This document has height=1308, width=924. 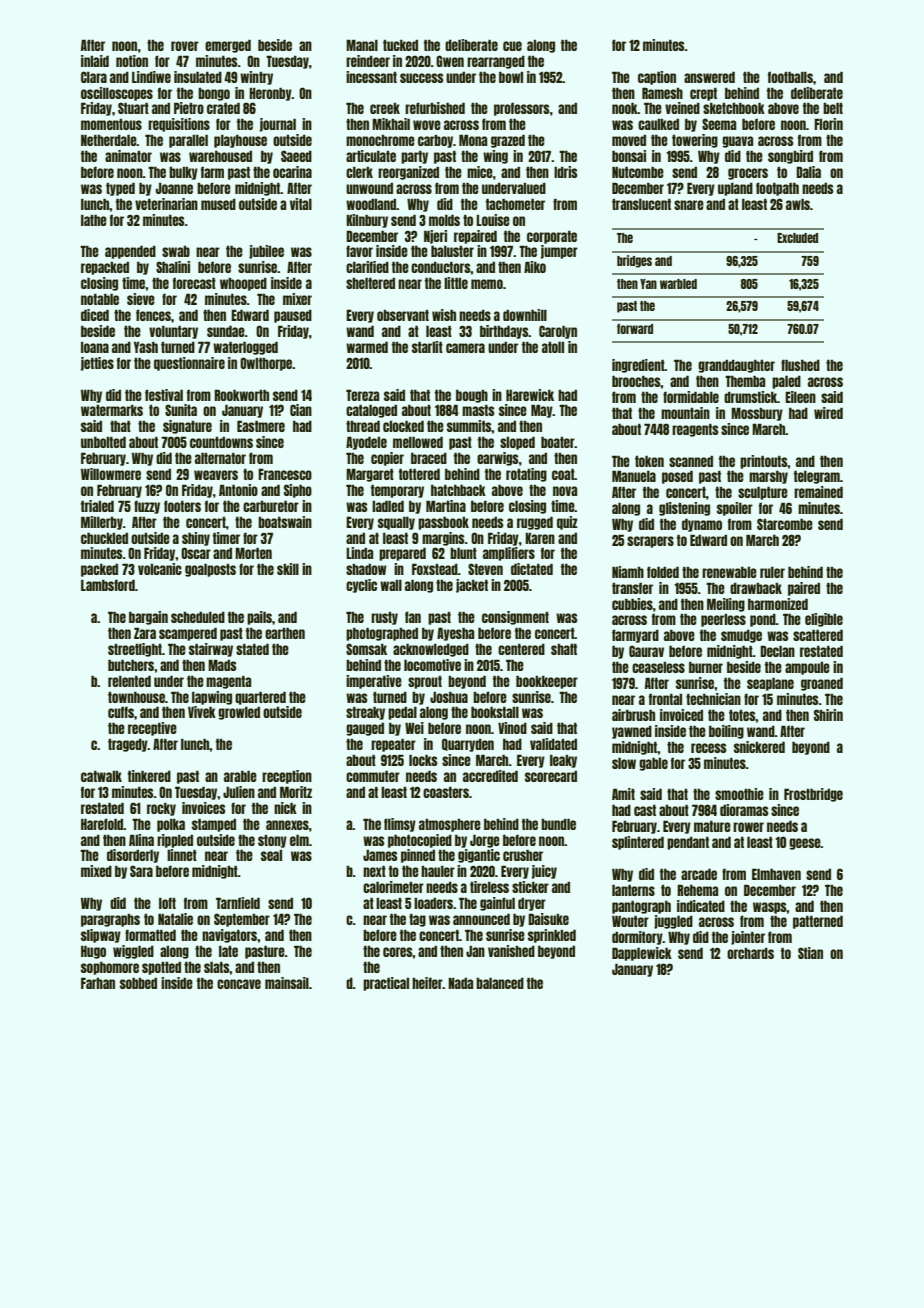 I want to click on snare, so click(x=689, y=205).
